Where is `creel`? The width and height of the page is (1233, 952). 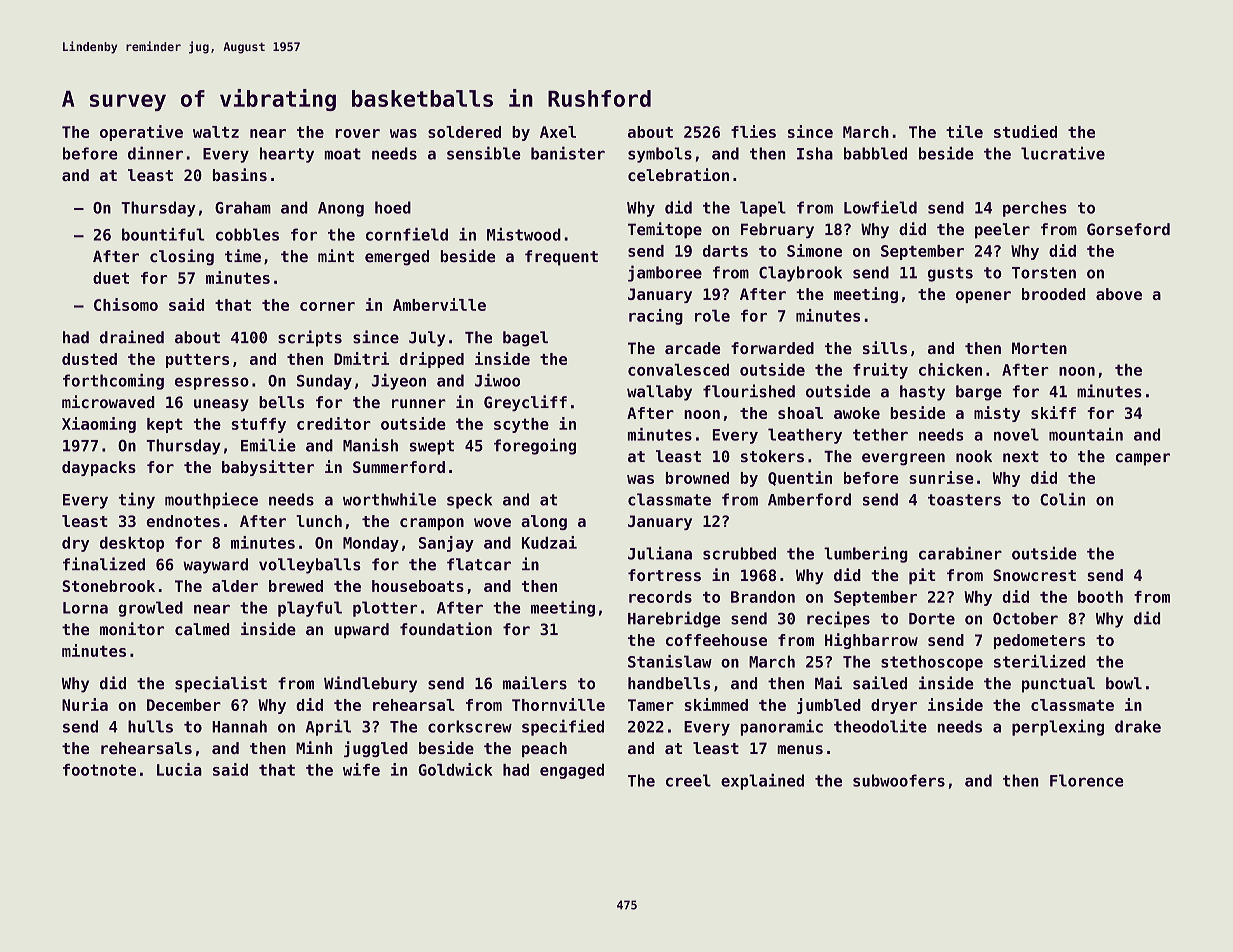 creel is located at coordinates (688, 780).
